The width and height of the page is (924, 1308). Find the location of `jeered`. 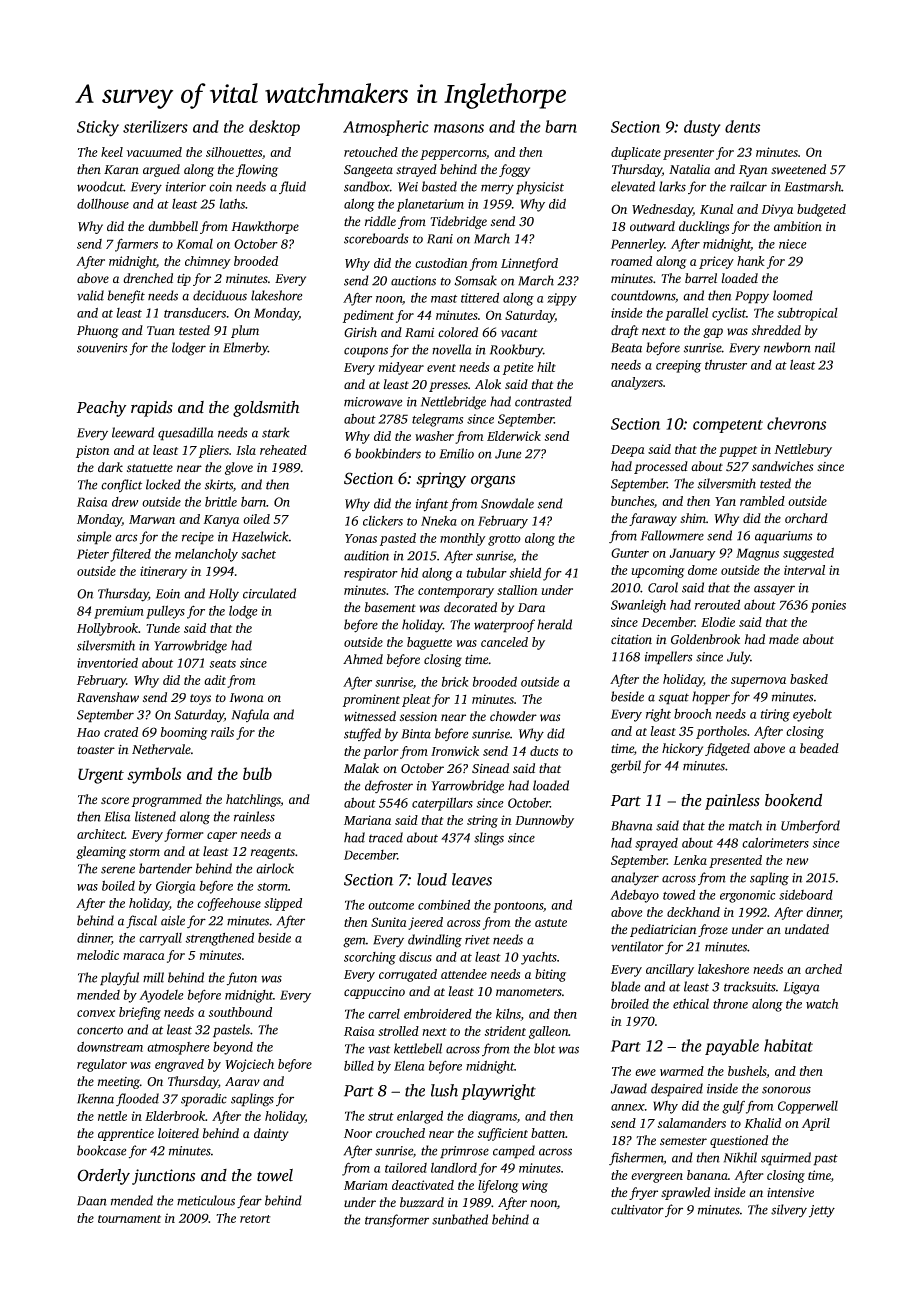

jeered is located at coordinates (425, 923).
